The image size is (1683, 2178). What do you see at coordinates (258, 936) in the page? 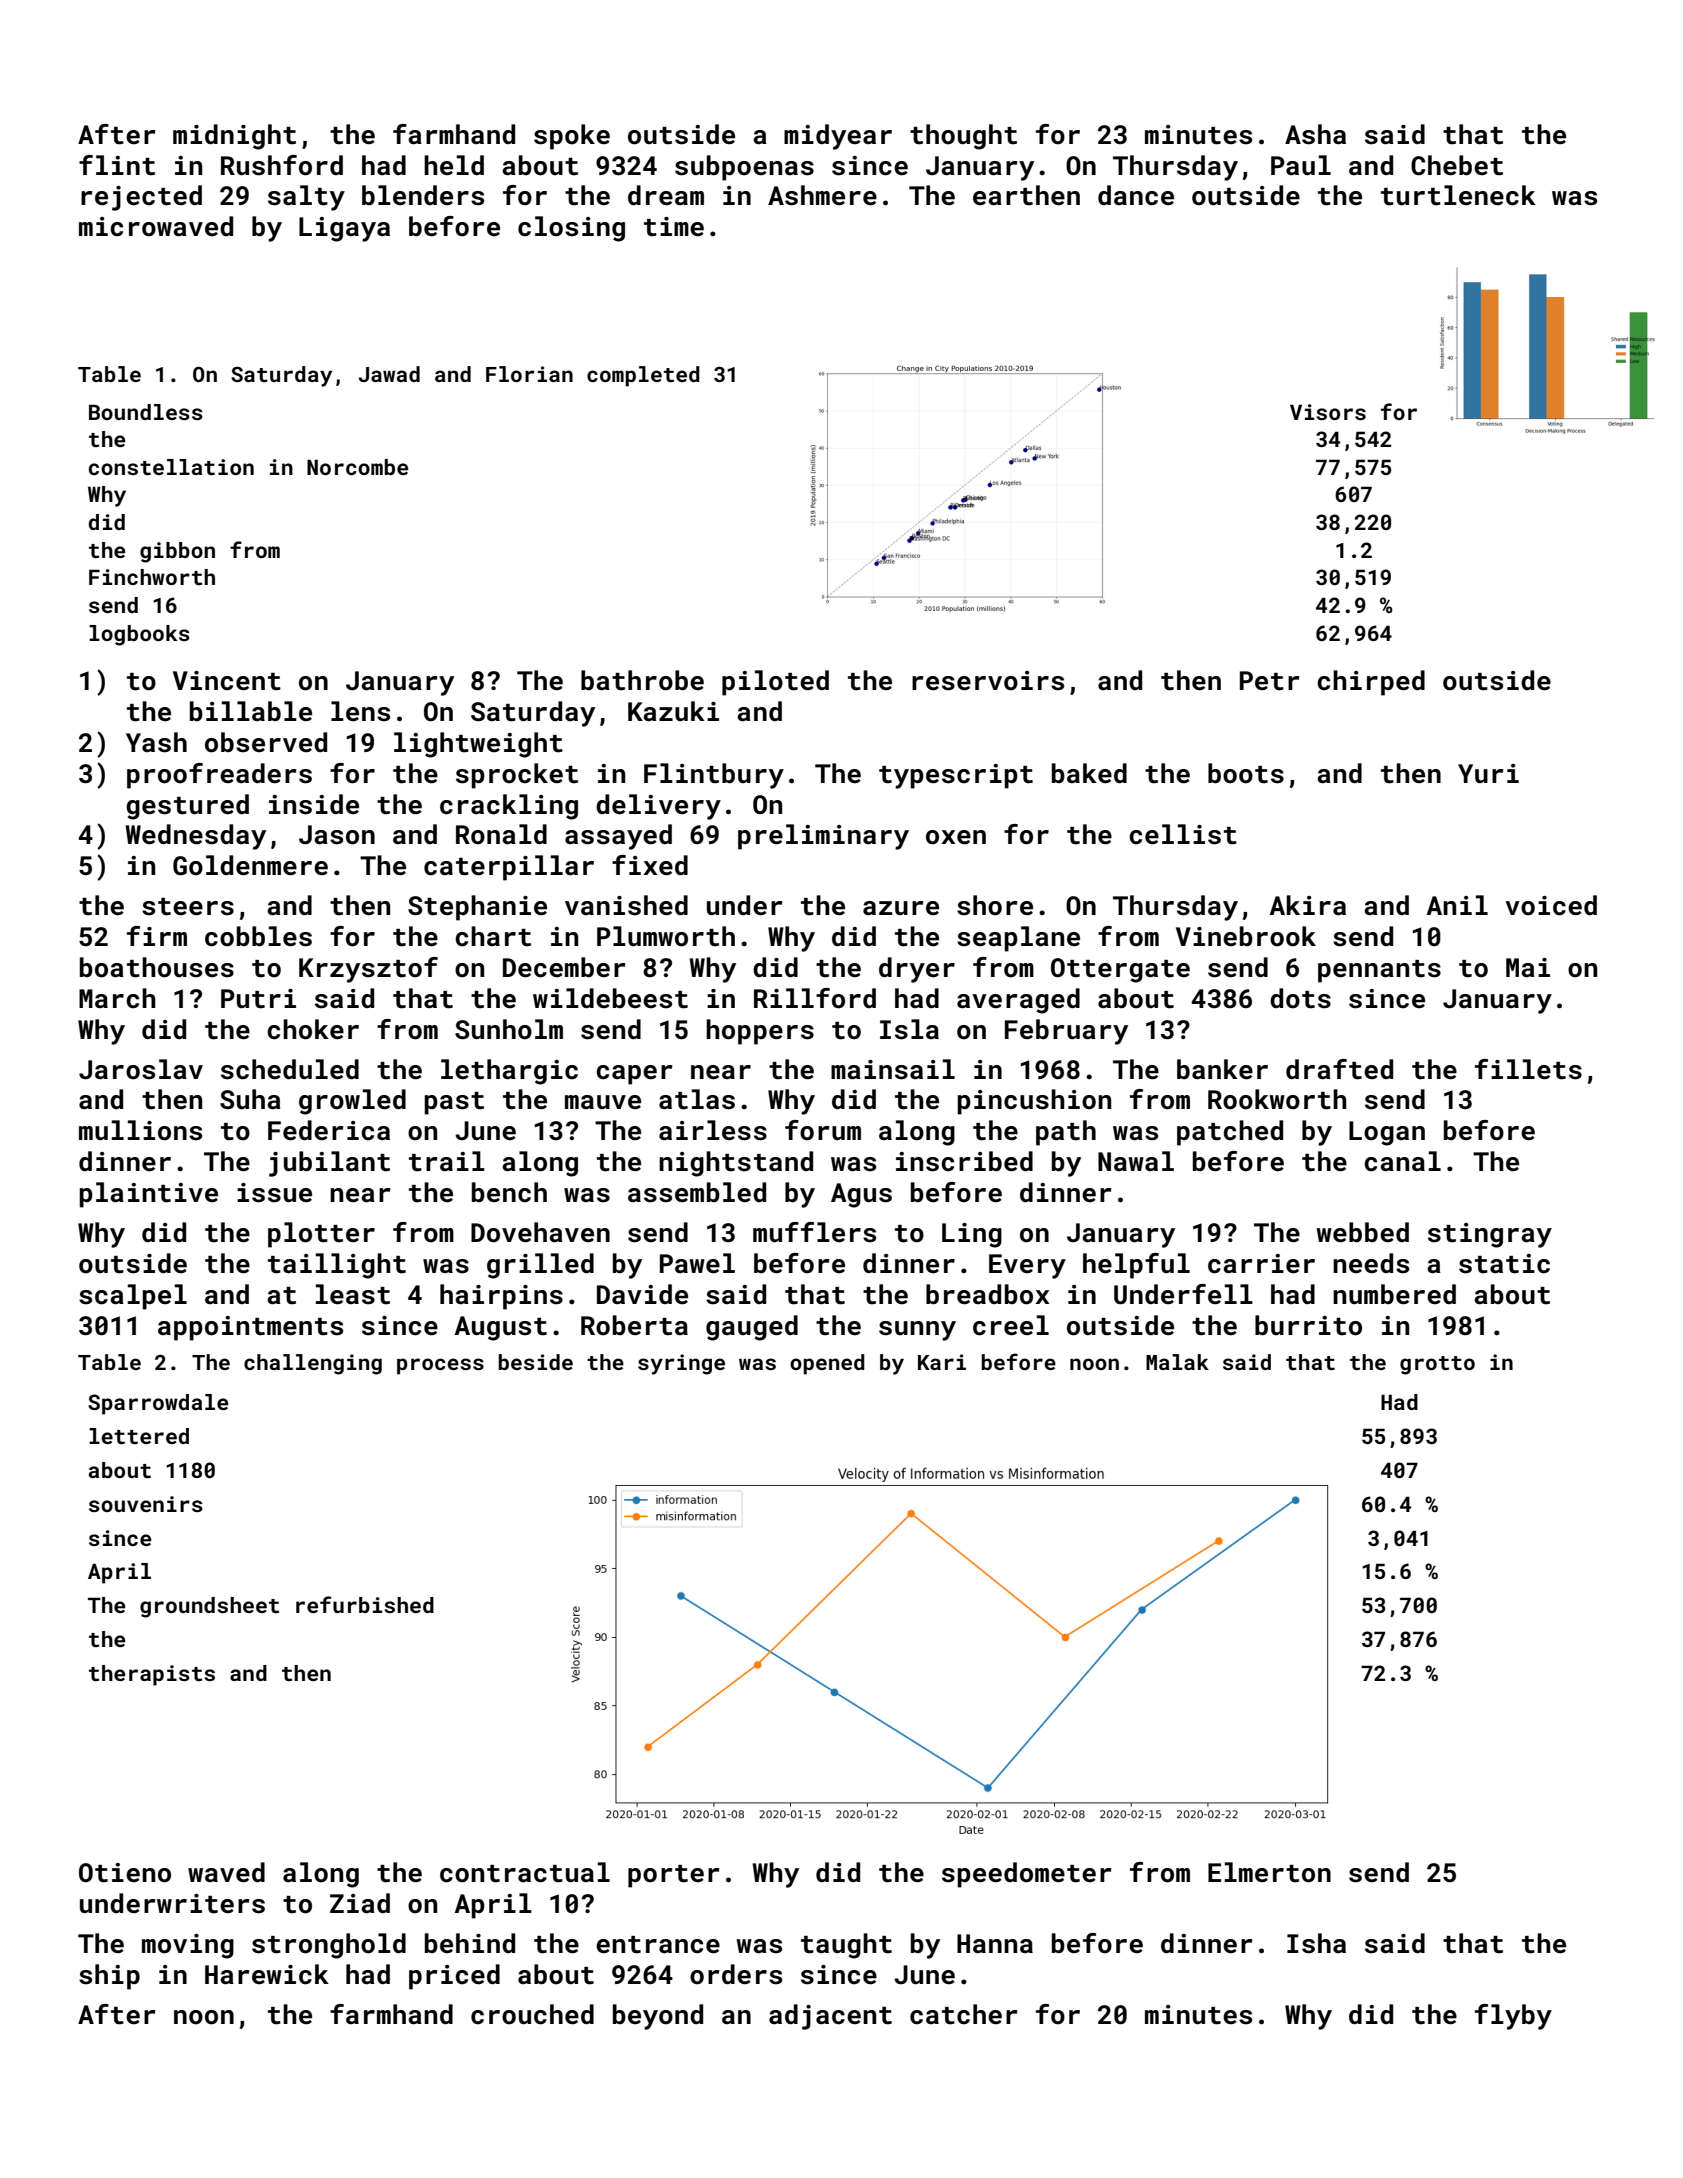
I see `cobbles` at bounding box center [258, 936].
